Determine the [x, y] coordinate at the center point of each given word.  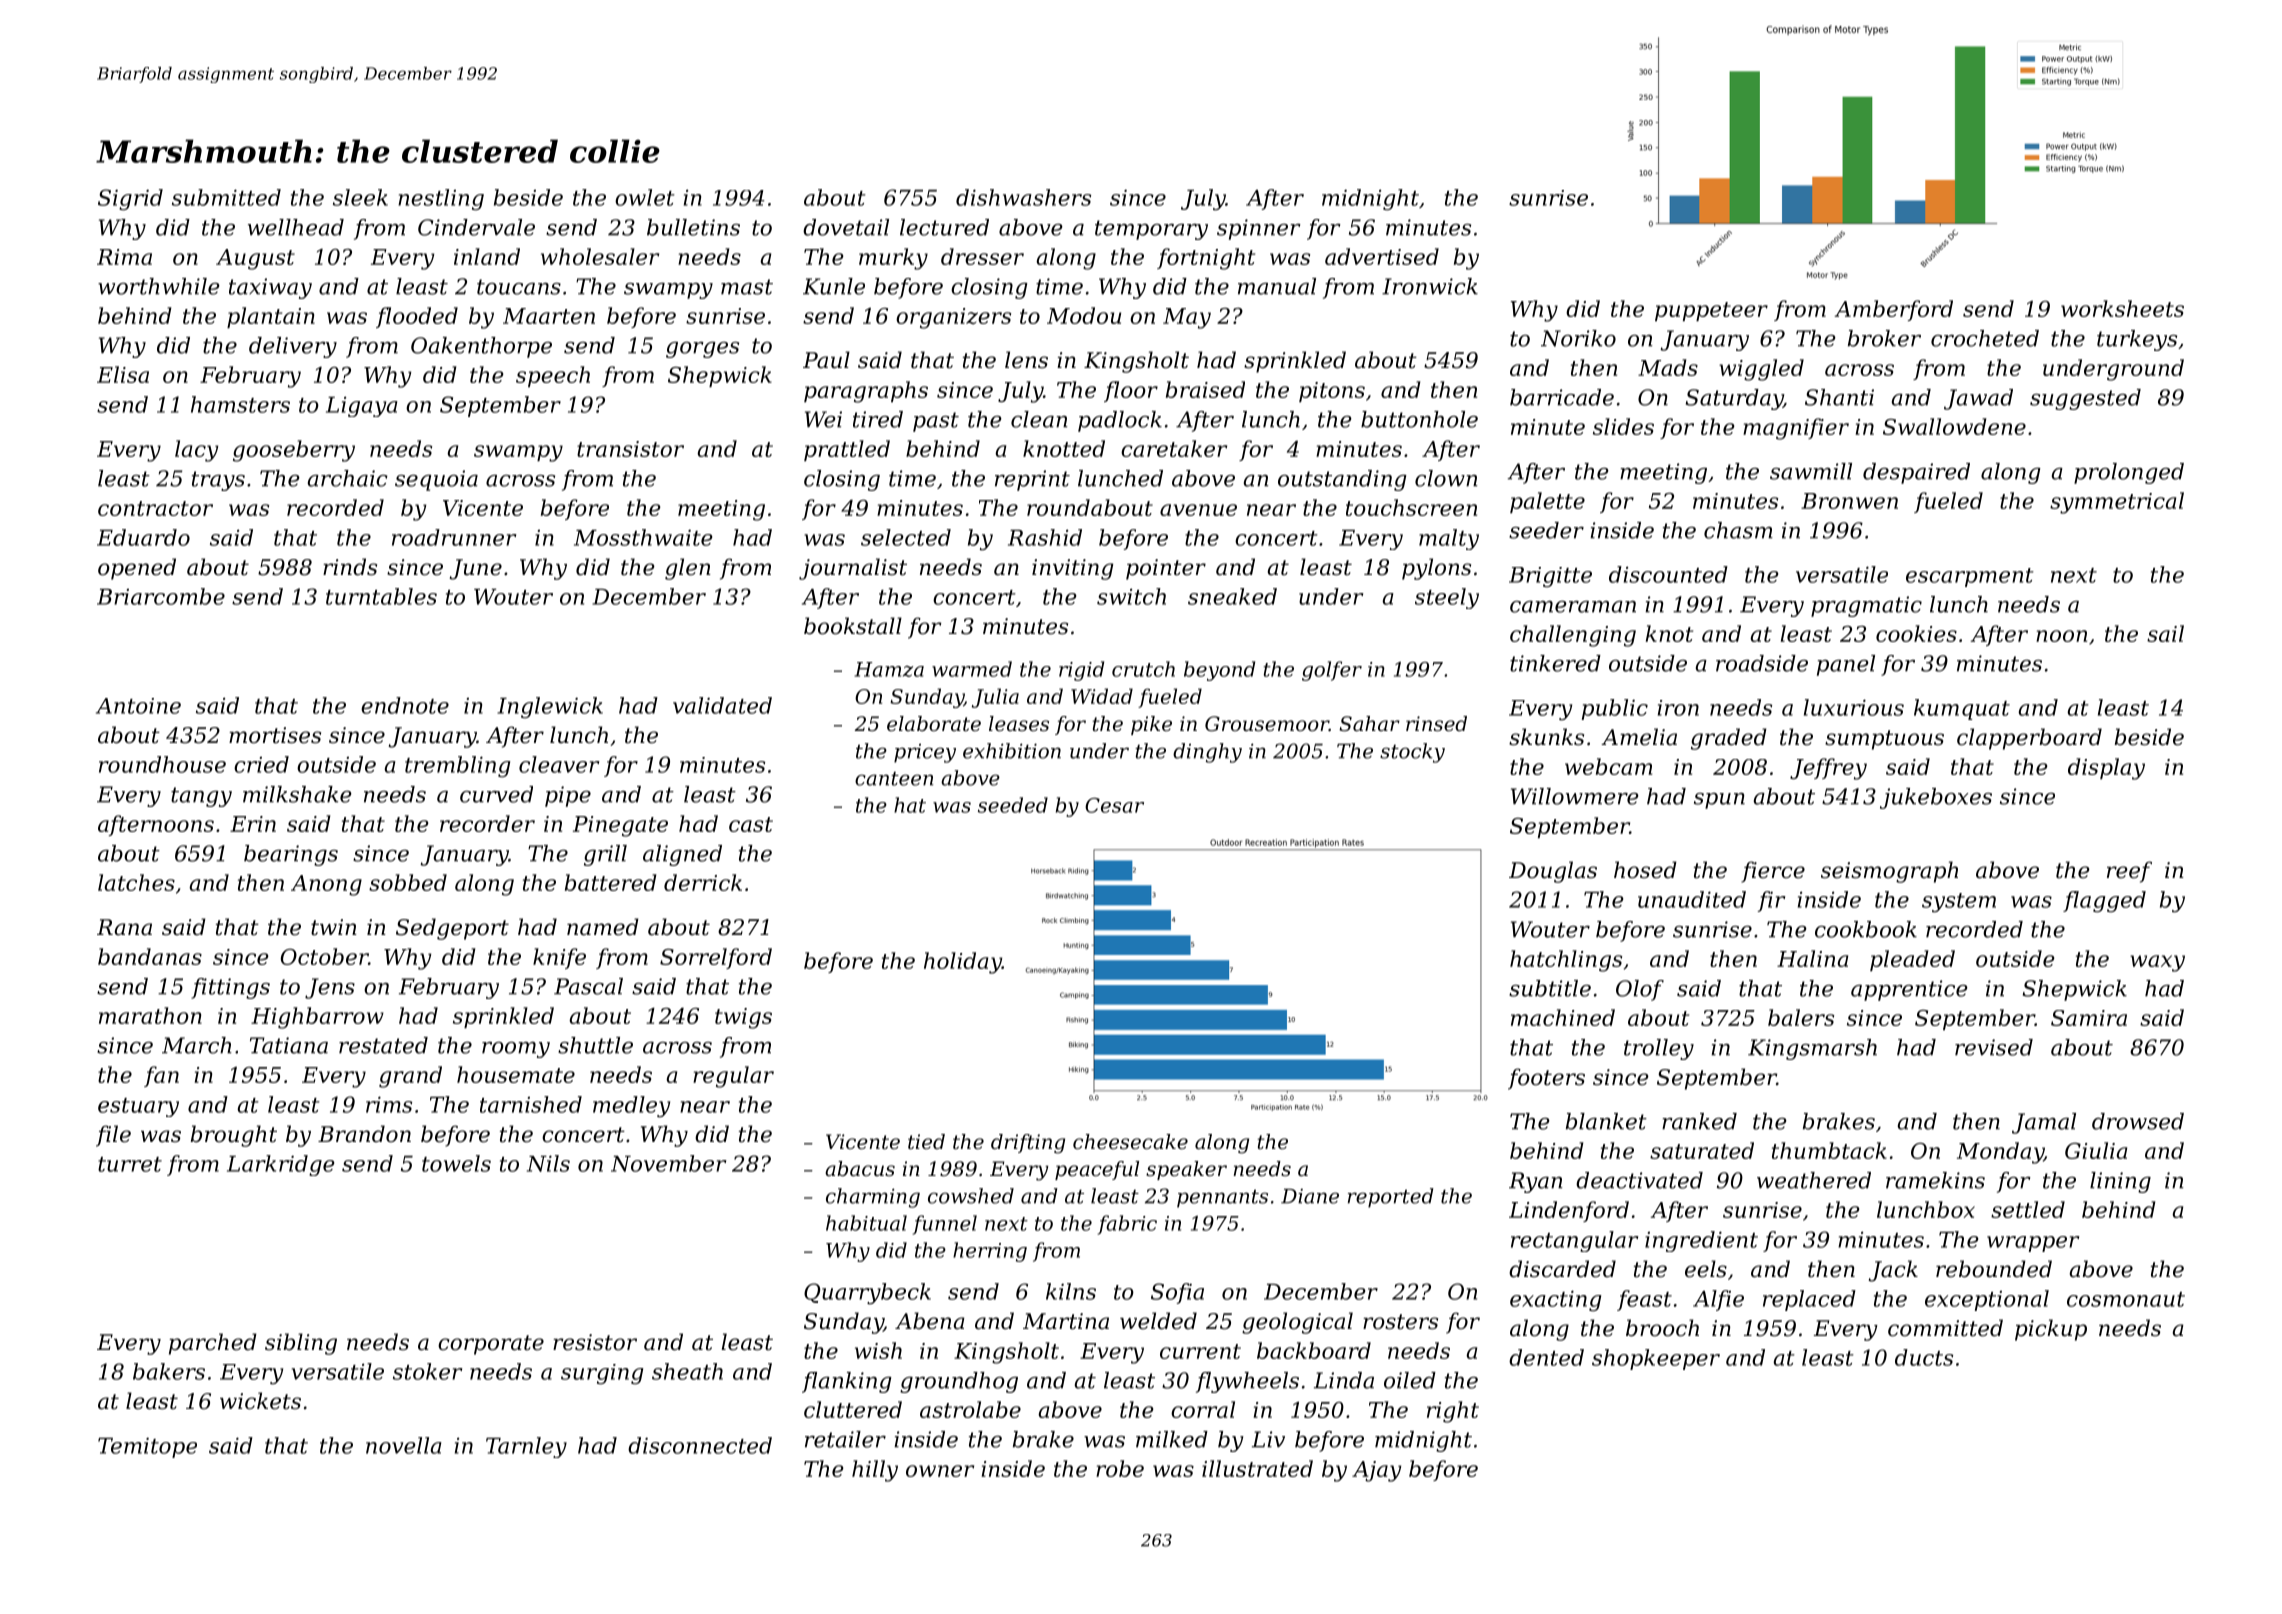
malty [1449, 539]
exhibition [1012, 751]
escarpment [1970, 577]
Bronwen [1849, 501]
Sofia [1177, 1293]
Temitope [147, 1447]
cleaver [559, 764]
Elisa [123, 374]
